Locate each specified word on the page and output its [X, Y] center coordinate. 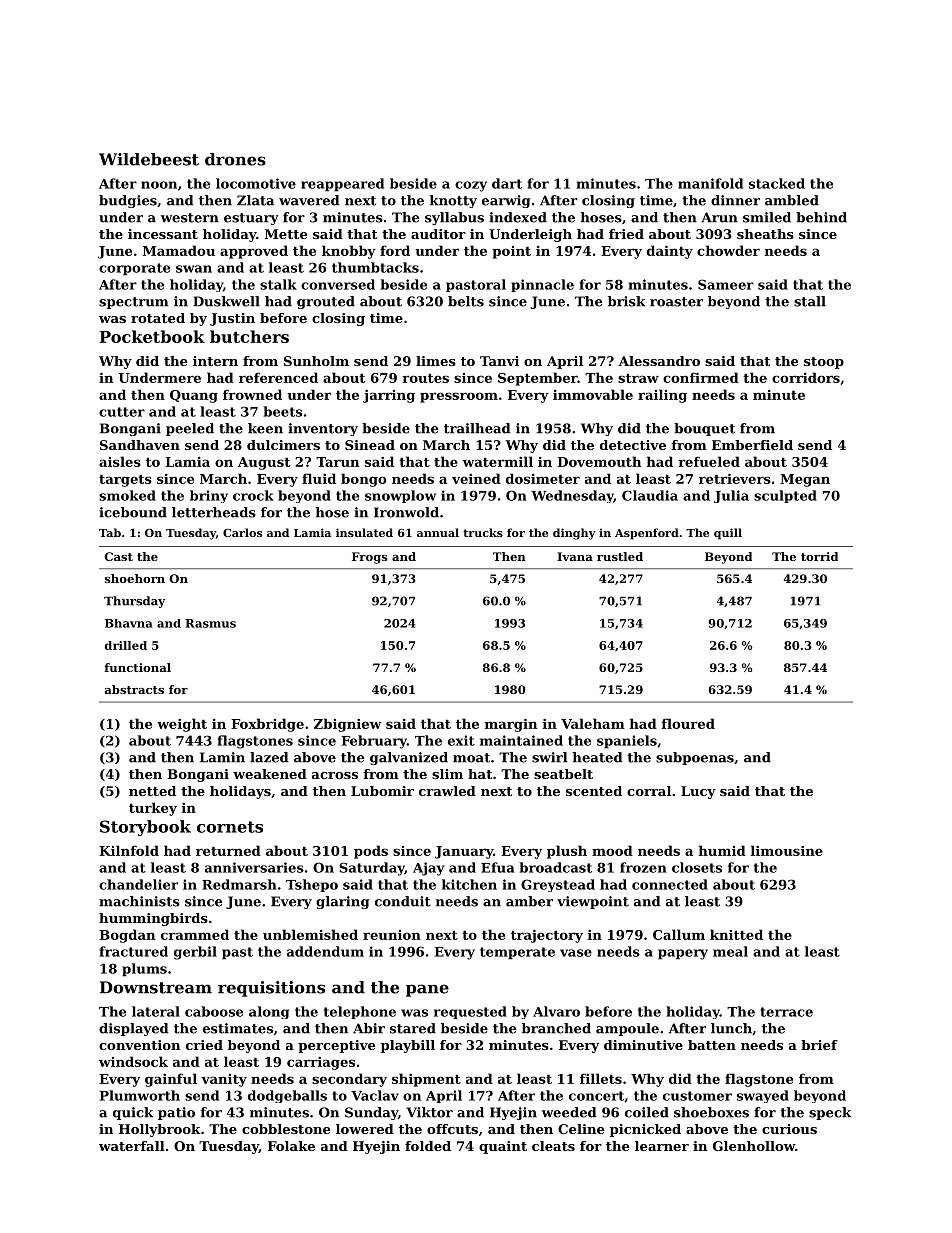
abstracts [134, 689]
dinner [735, 200]
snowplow [400, 496]
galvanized [409, 758]
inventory [323, 429]
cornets [230, 827]
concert [596, 1096]
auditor [438, 234]
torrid [819, 556]
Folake [291, 1146]
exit [461, 740]
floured [688, 723]
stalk [278, 284]
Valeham [593, 723]
